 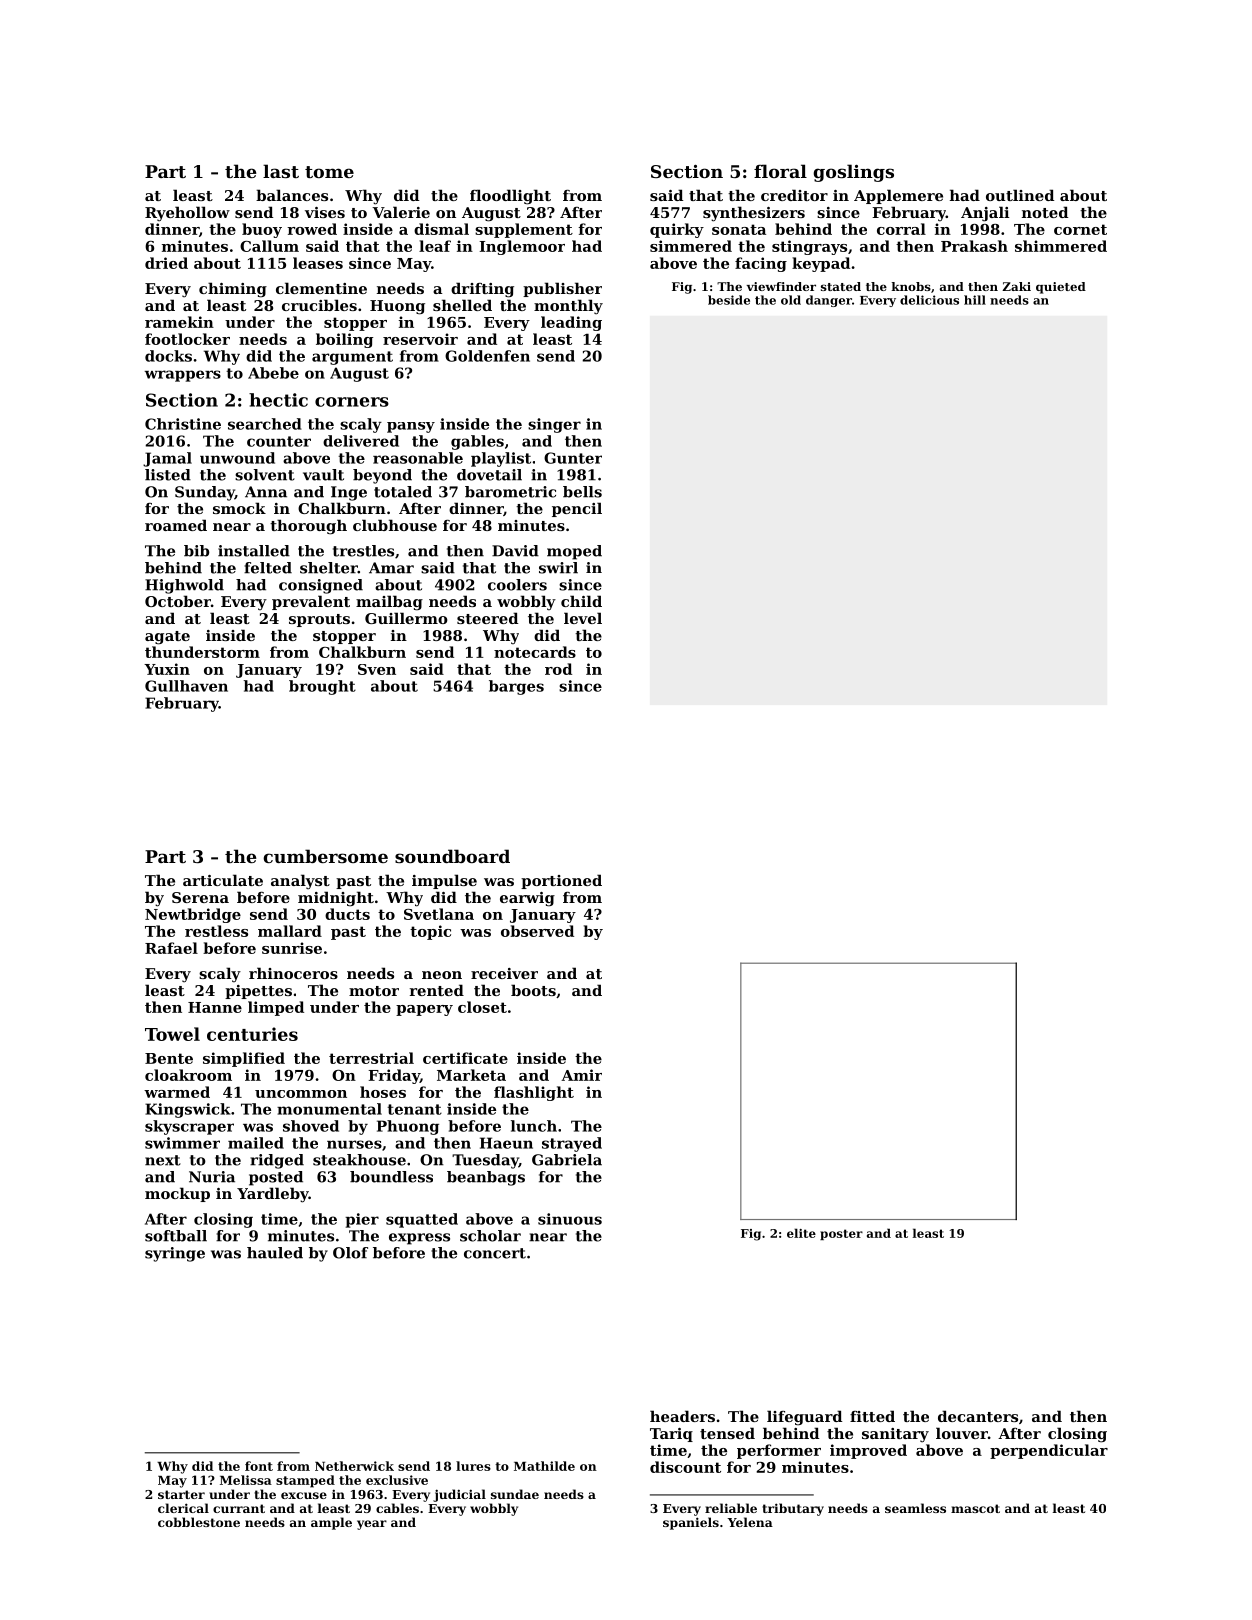 I want to click on last, so click(x=281, y=171).
